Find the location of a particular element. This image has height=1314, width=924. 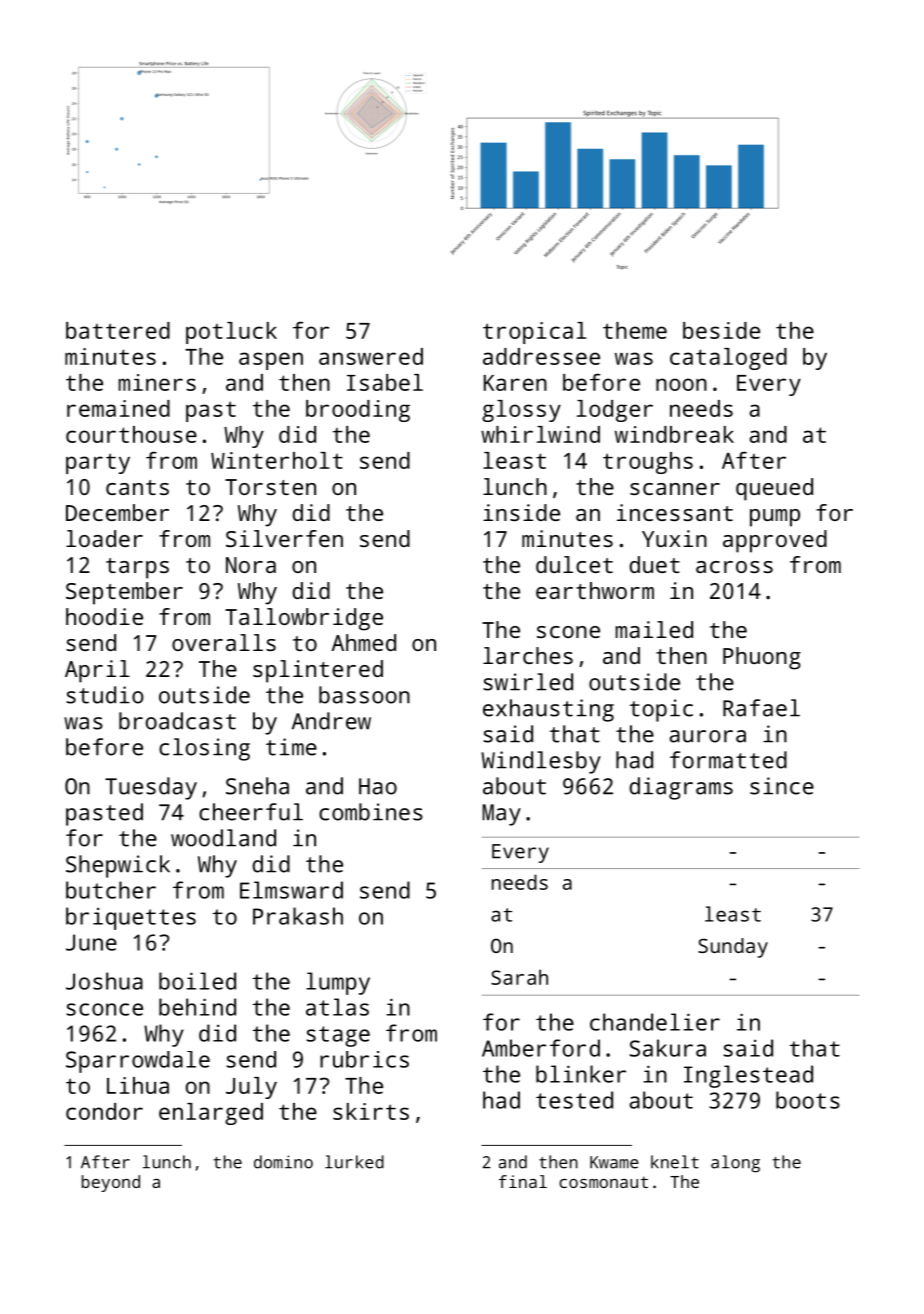

cants is located at coordinates (137, 487).
